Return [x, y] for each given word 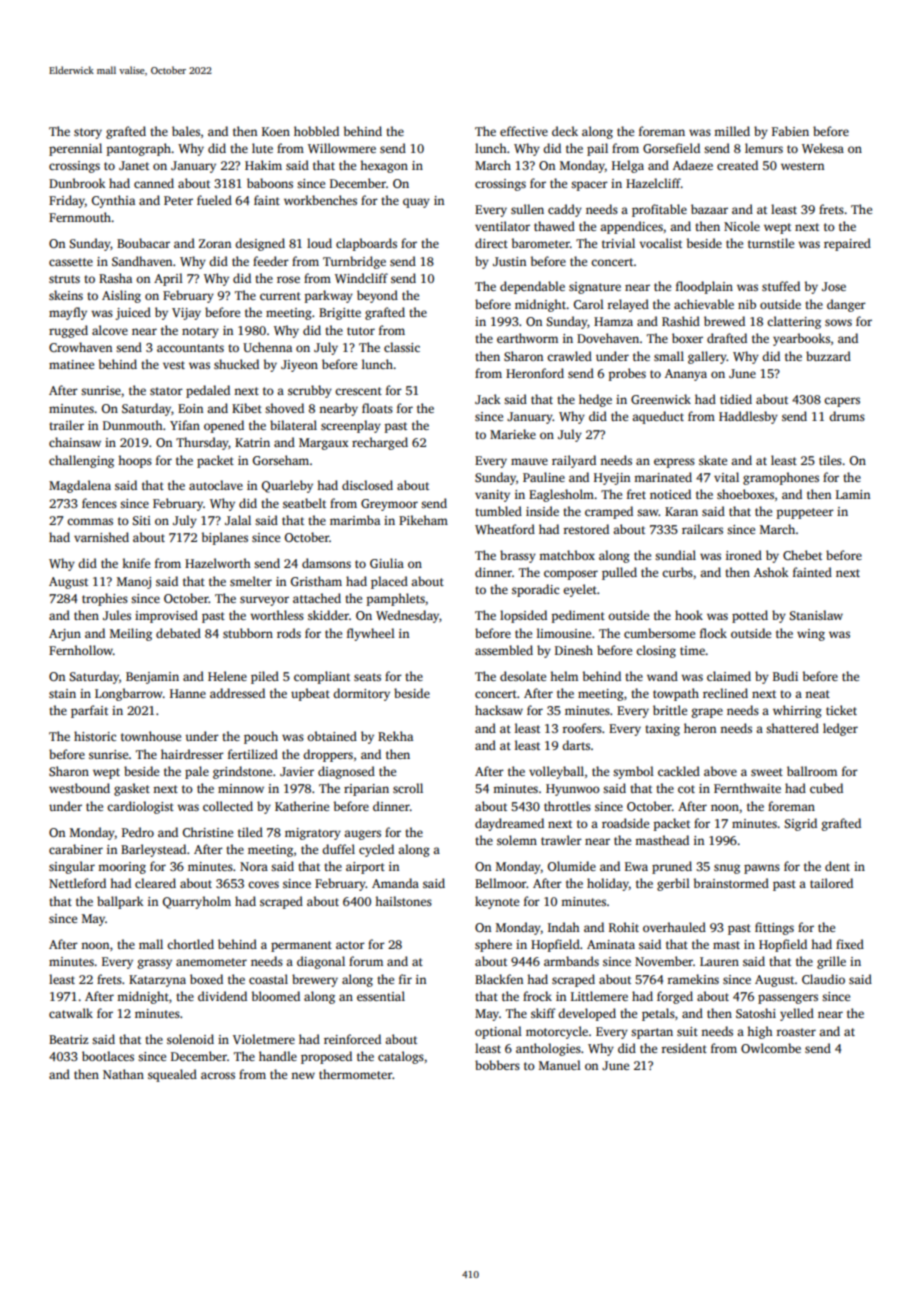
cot [686, 789]
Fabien [790, 131]
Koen [276, 131]
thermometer [355, 1074]
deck [565, 131]
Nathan [123, 1074]
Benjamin [152, 678]
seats [367, 677]
